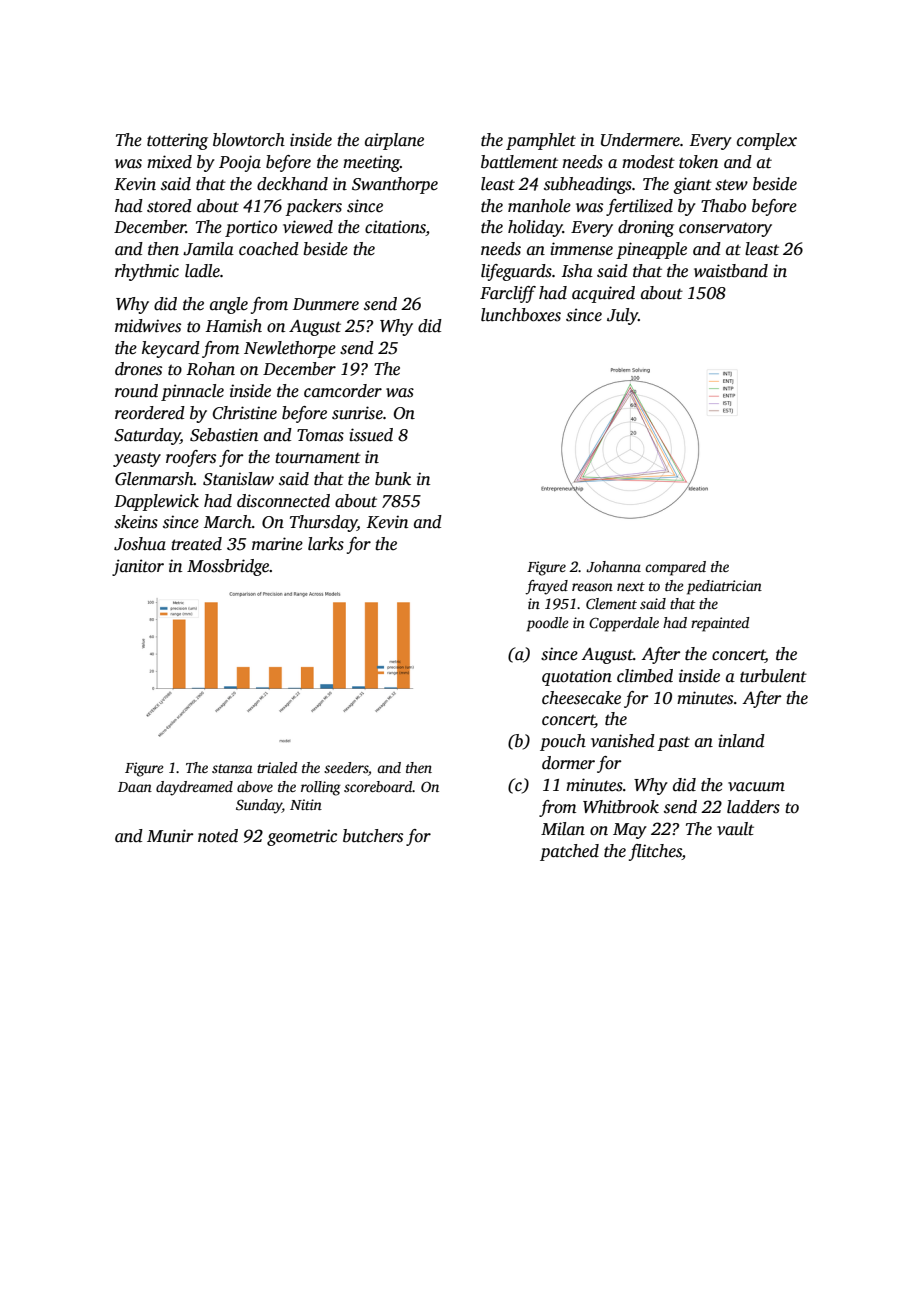 Image resolution: width=924 pixels, height=1311 pixels. Describe the element at coordinates (326, 304) in the screenshot. I see `Dunmere` at that location.
